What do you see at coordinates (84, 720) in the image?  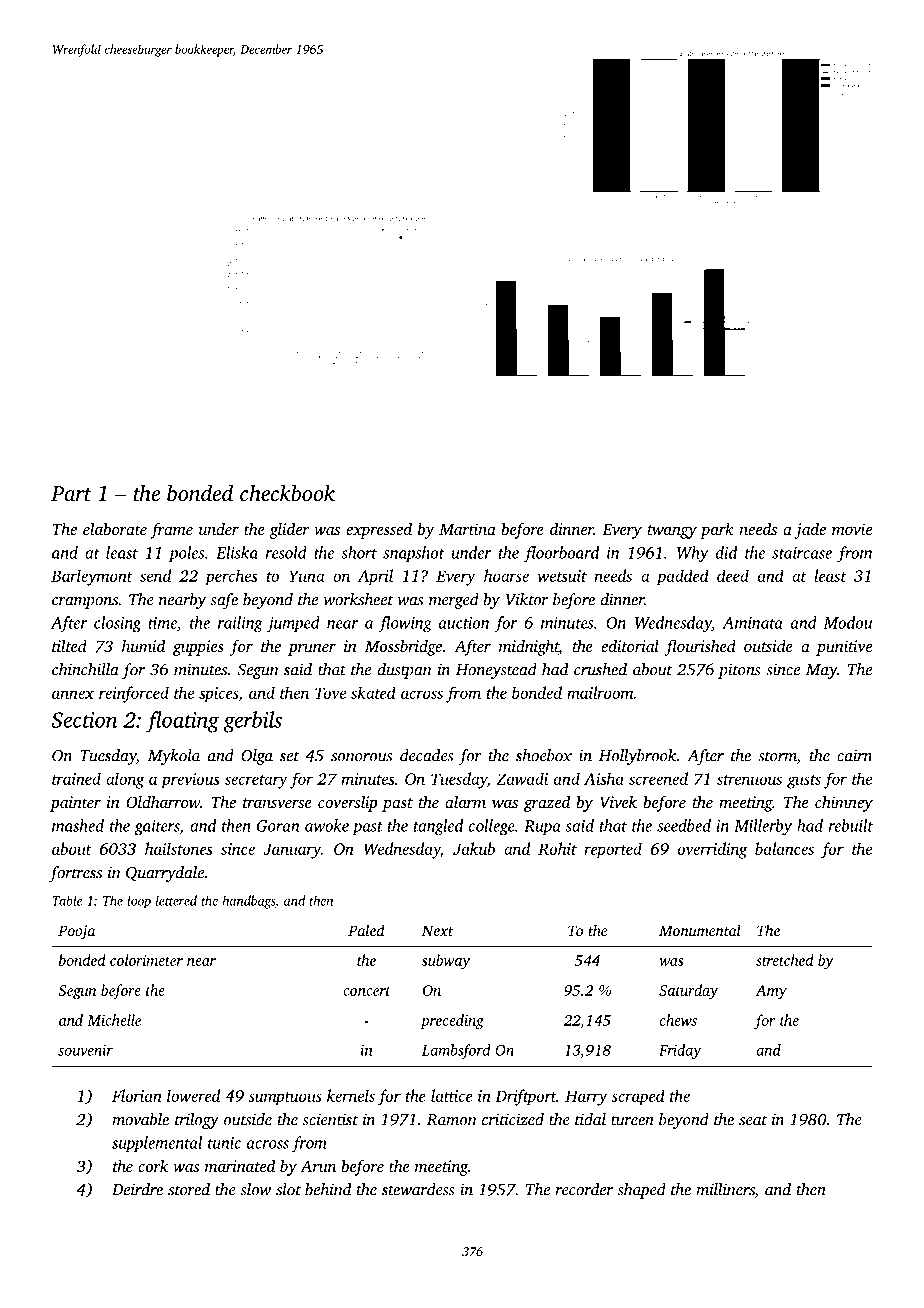 I see `Section` at bounding box center [84, 720].
